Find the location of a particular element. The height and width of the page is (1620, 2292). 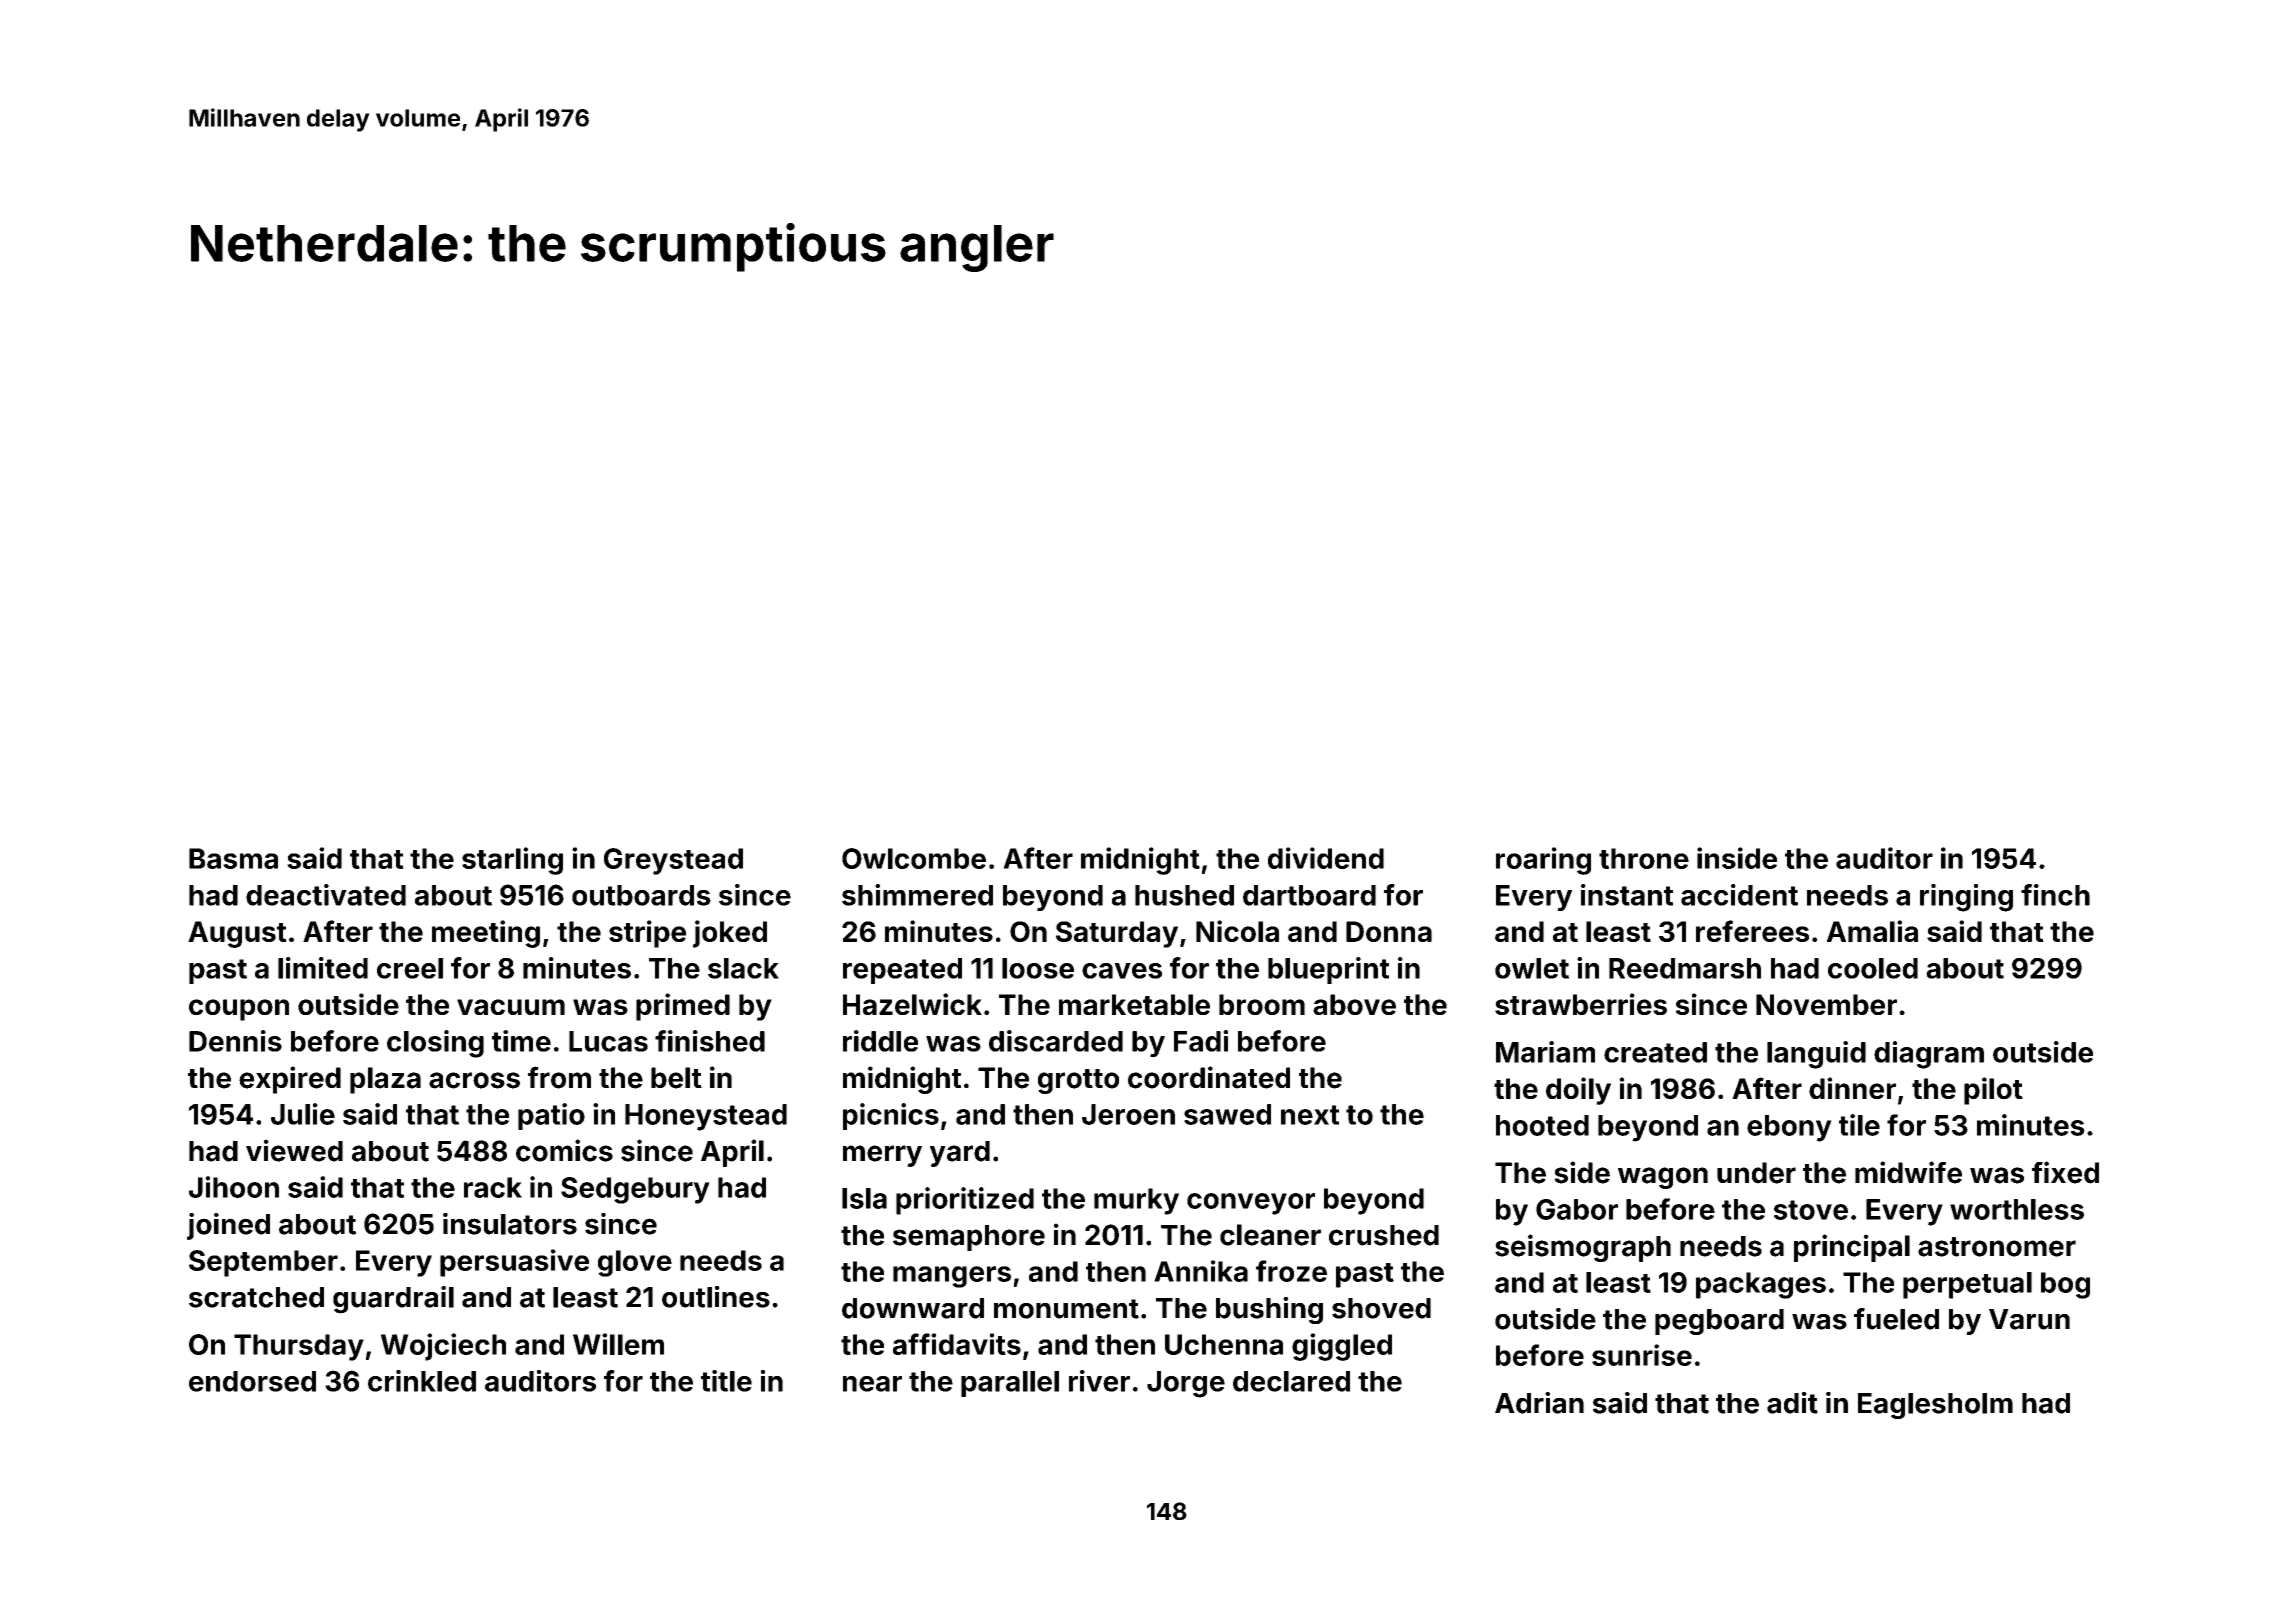

crinkled is located at coordinates (422, 1381).
